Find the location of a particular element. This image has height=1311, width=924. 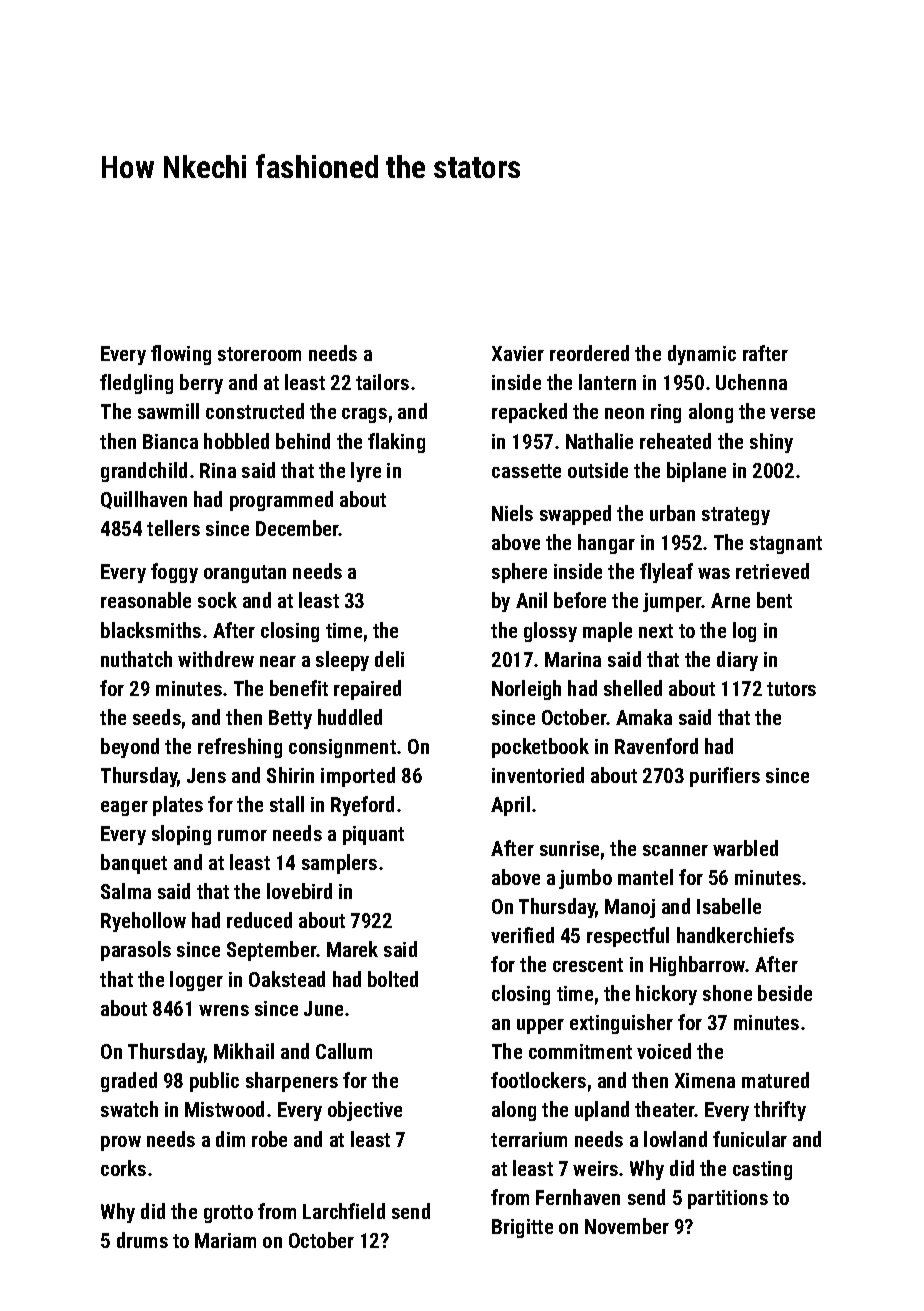

stall is located at coordinates (287, 804).
